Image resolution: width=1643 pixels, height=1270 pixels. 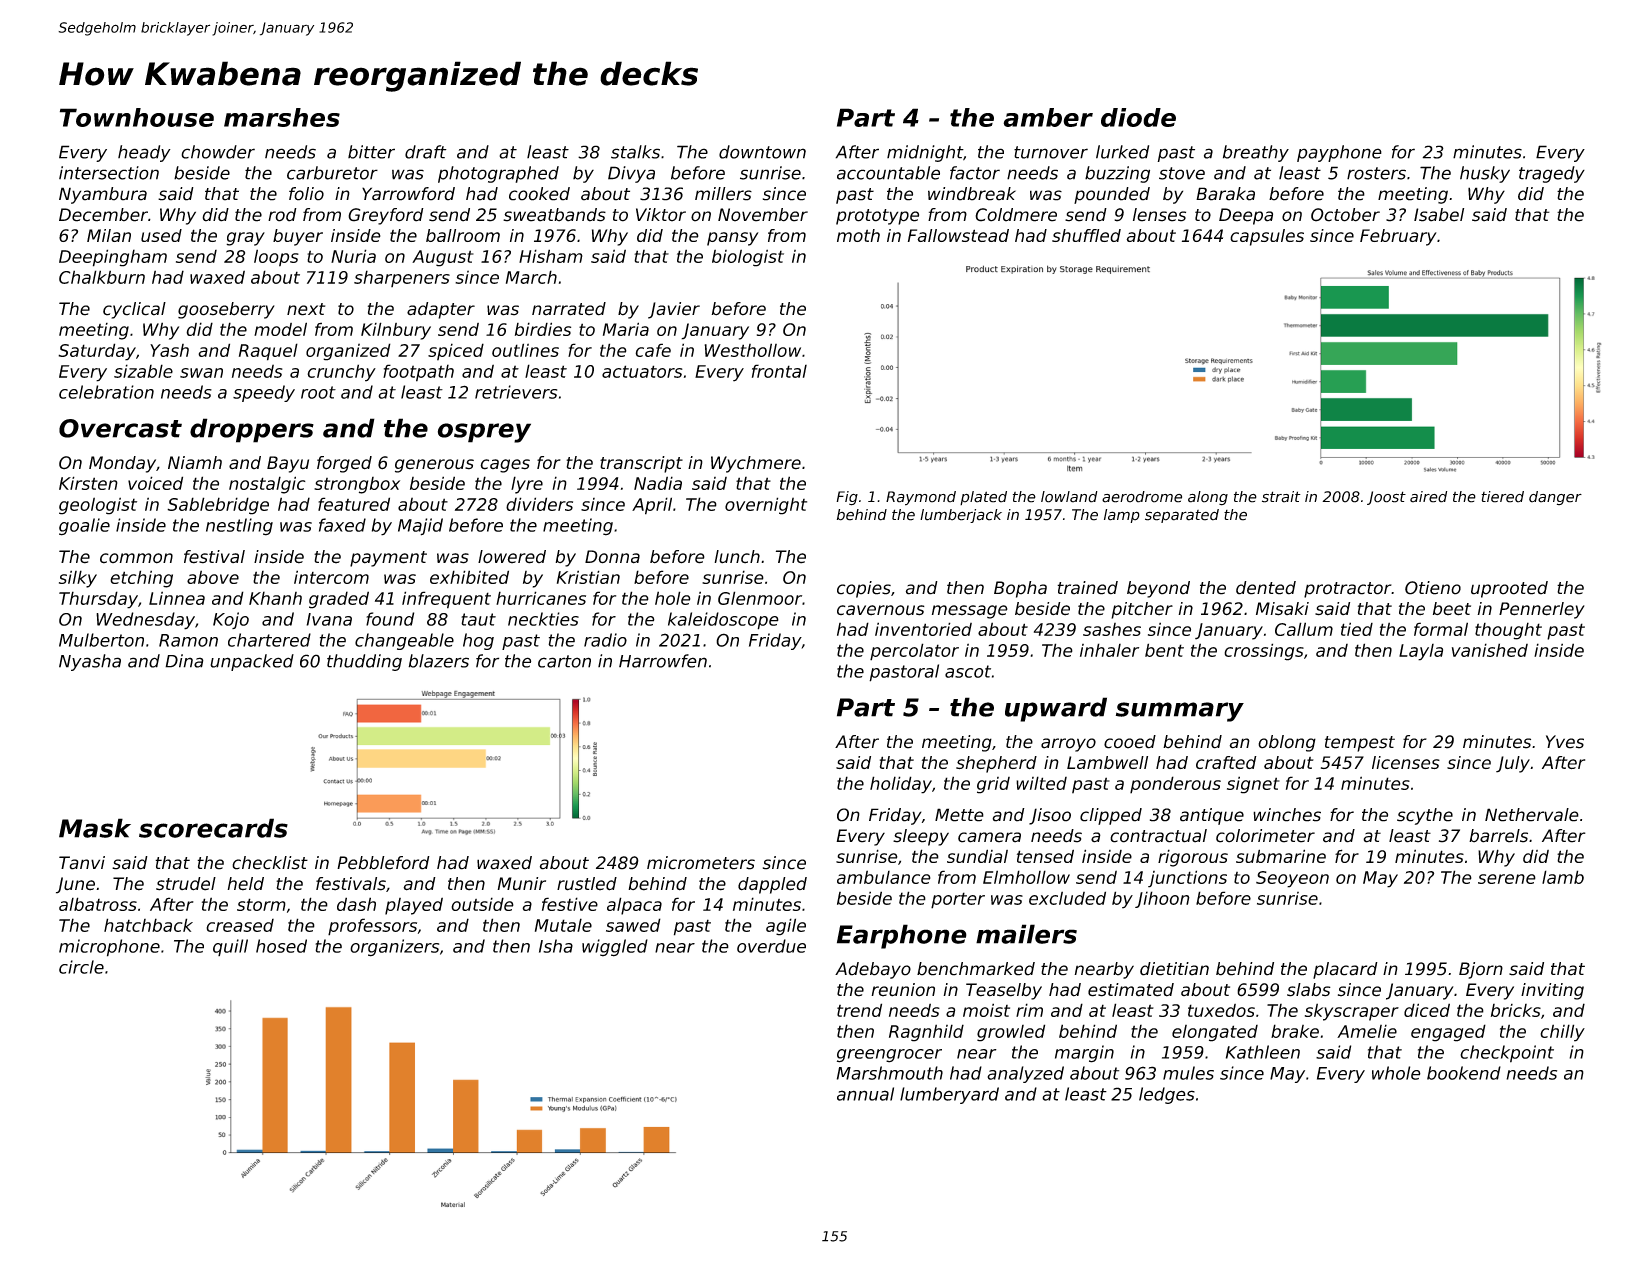 I want to click on circle, so click(x=81, y=967).
